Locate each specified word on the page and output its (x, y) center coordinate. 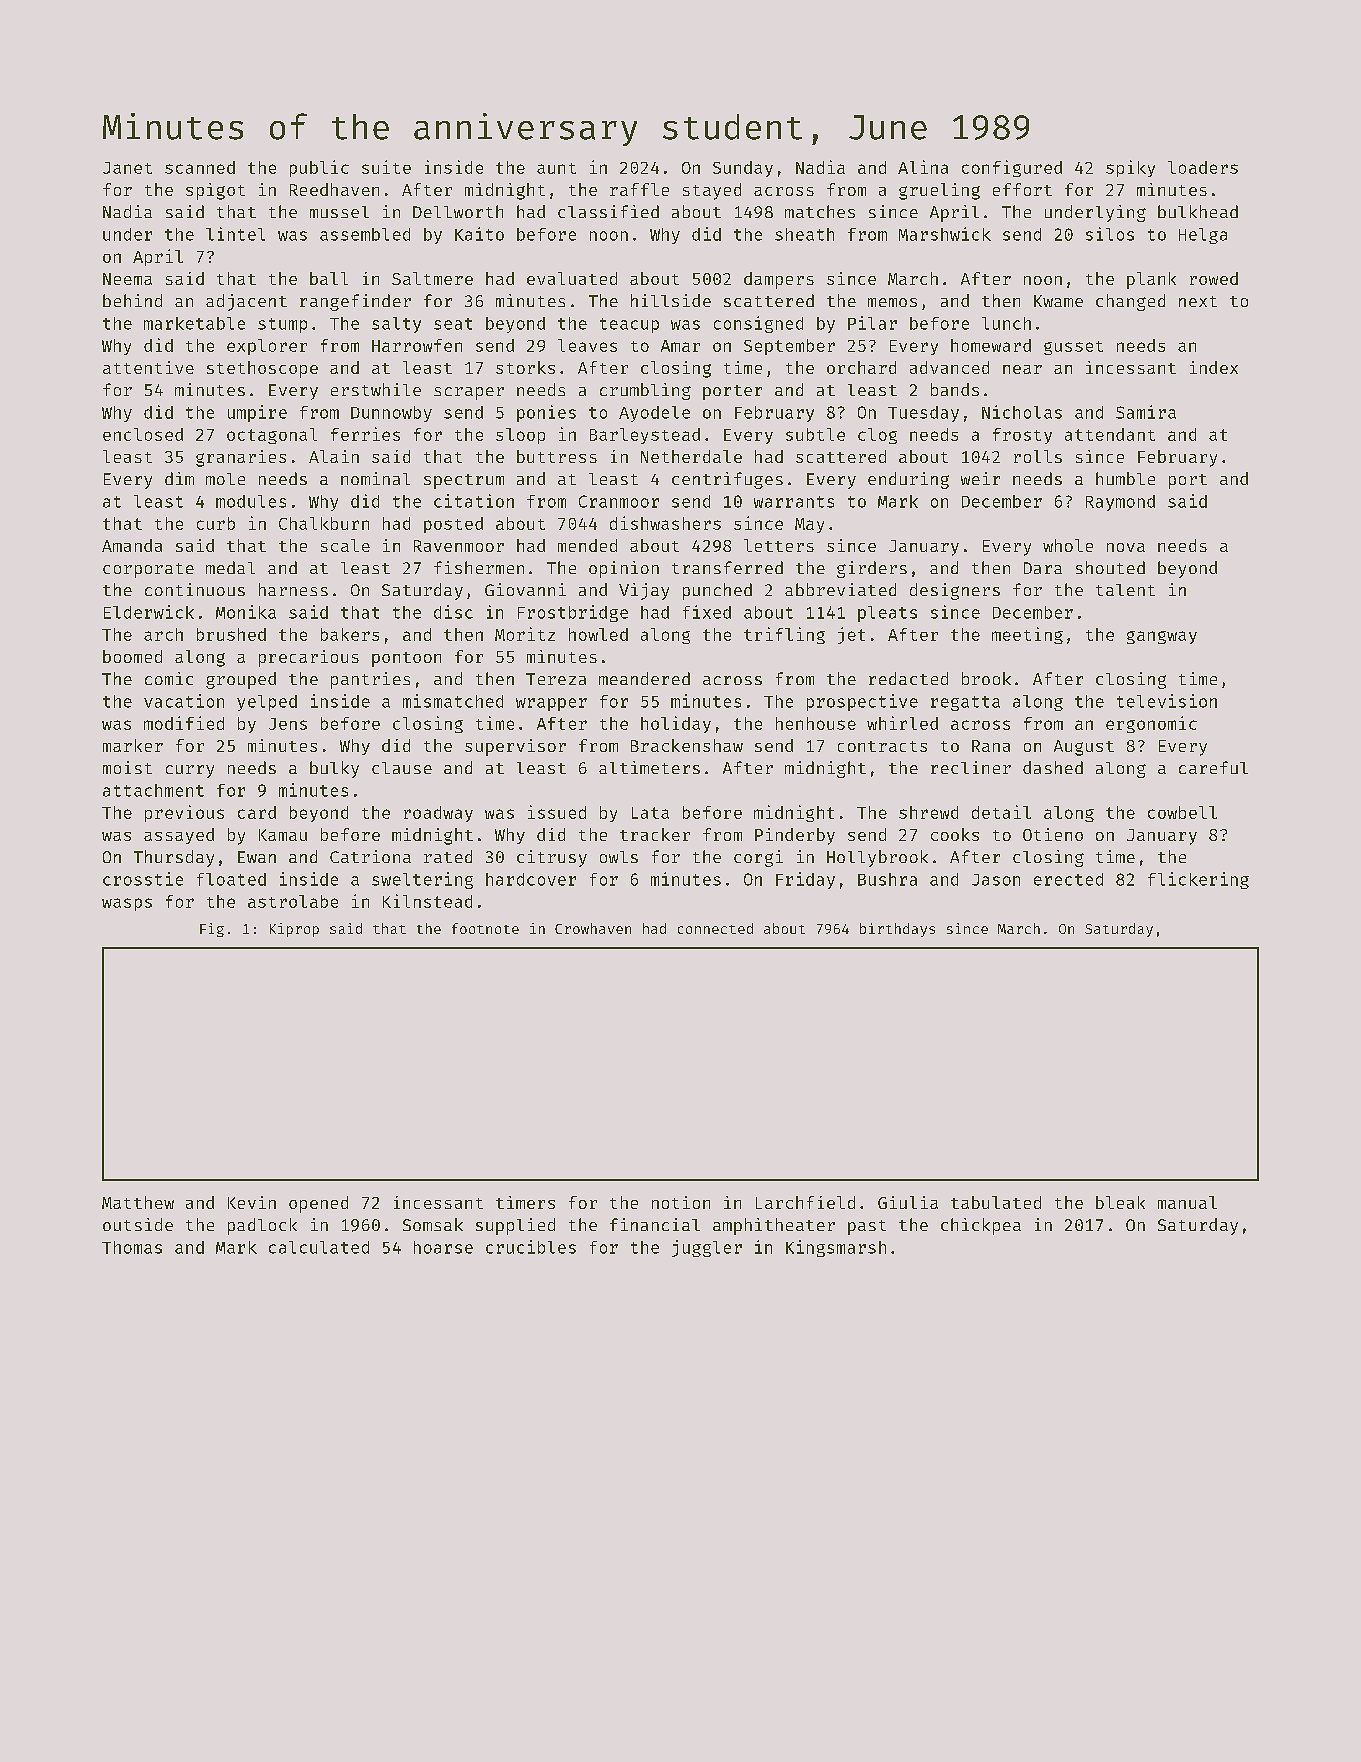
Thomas (132, 1247)
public (319, 168)
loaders (1203, 167)
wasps (127, 904)
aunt (556, 168)
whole (1068, 545)
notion (681, 1202)
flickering (1198, 880)
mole (225, 479)
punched (717, 591)
